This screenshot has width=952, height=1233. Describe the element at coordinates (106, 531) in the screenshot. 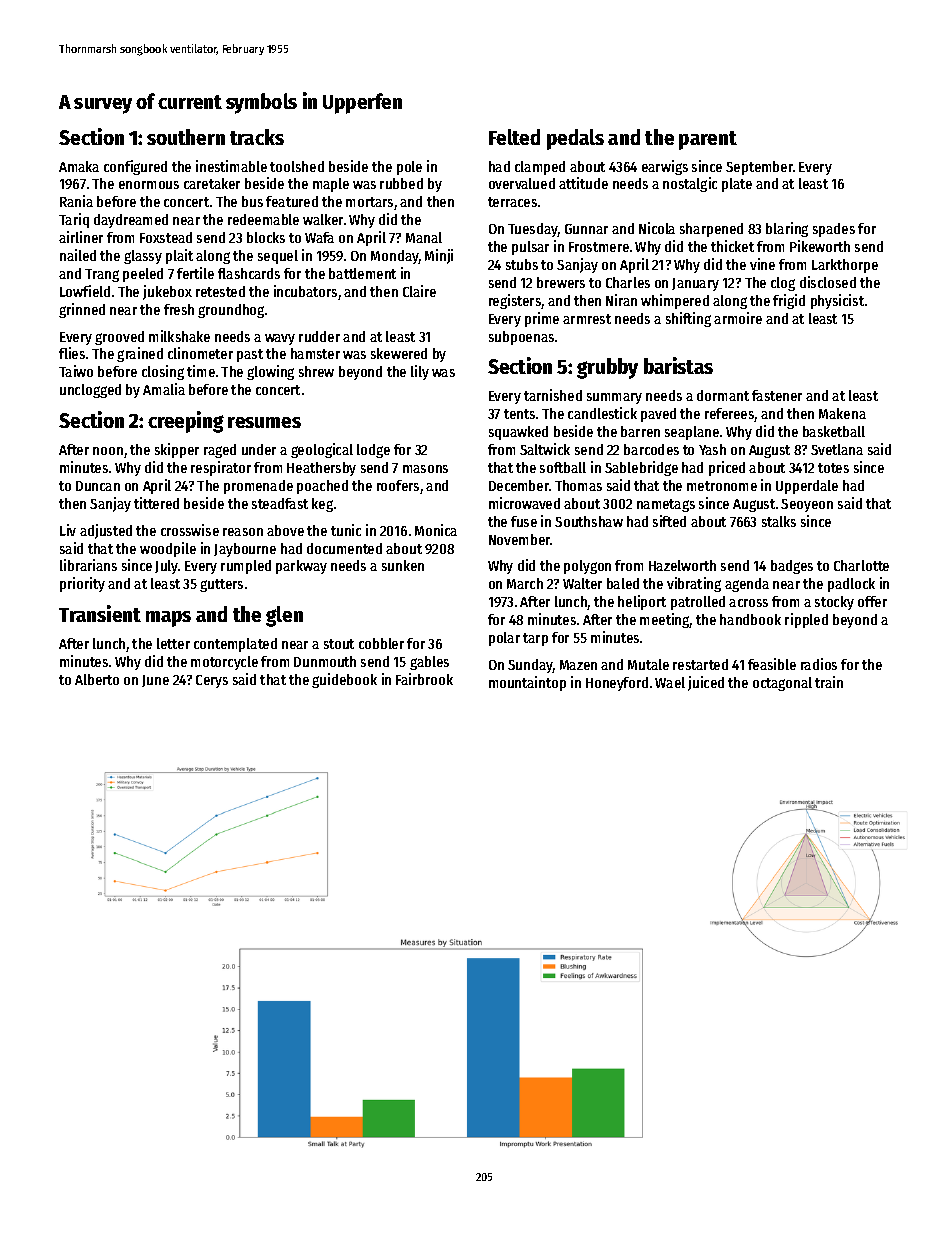

I see `adjusted` at that location.
